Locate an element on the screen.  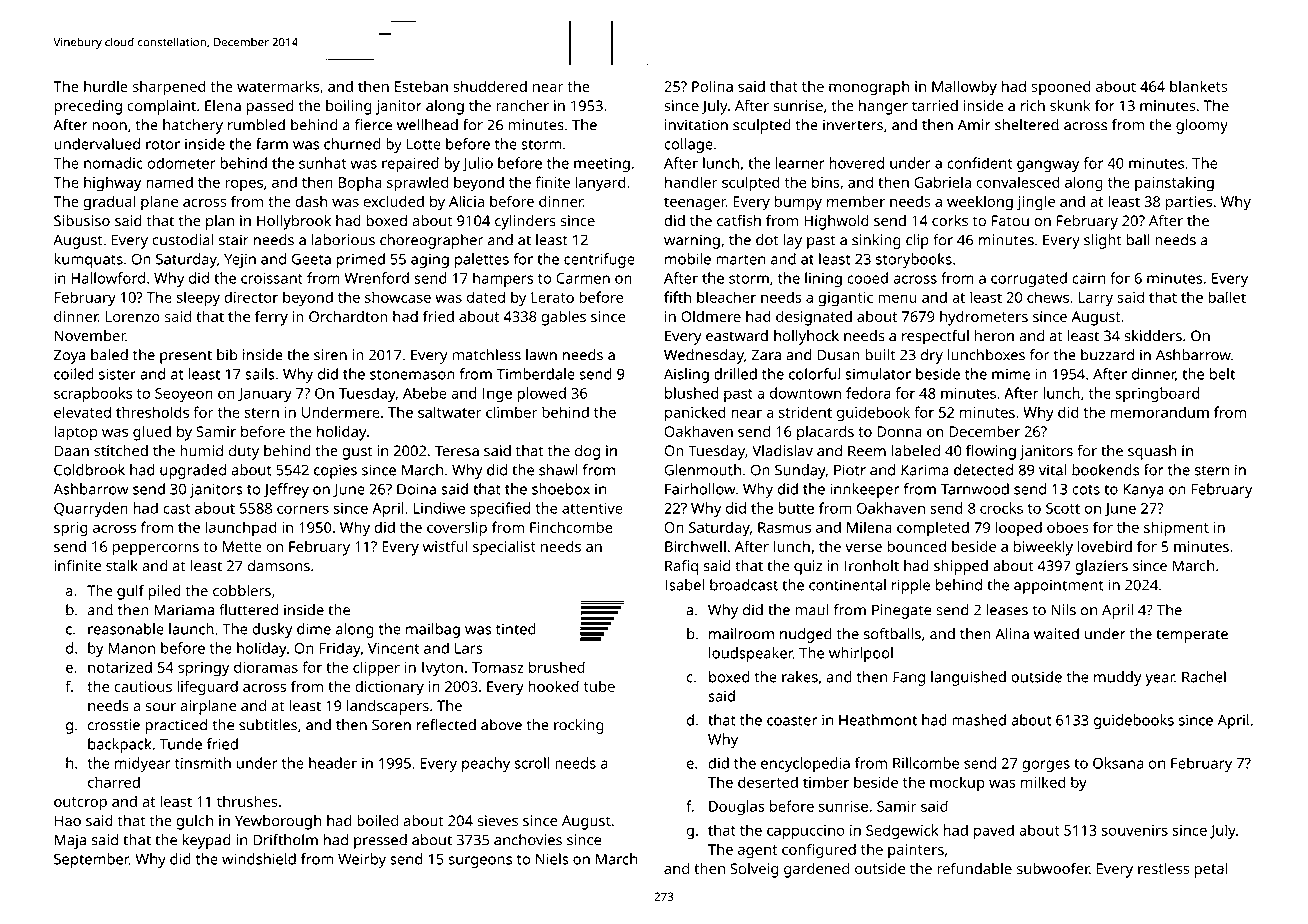
Hao is located at coordinates (68, 821).
